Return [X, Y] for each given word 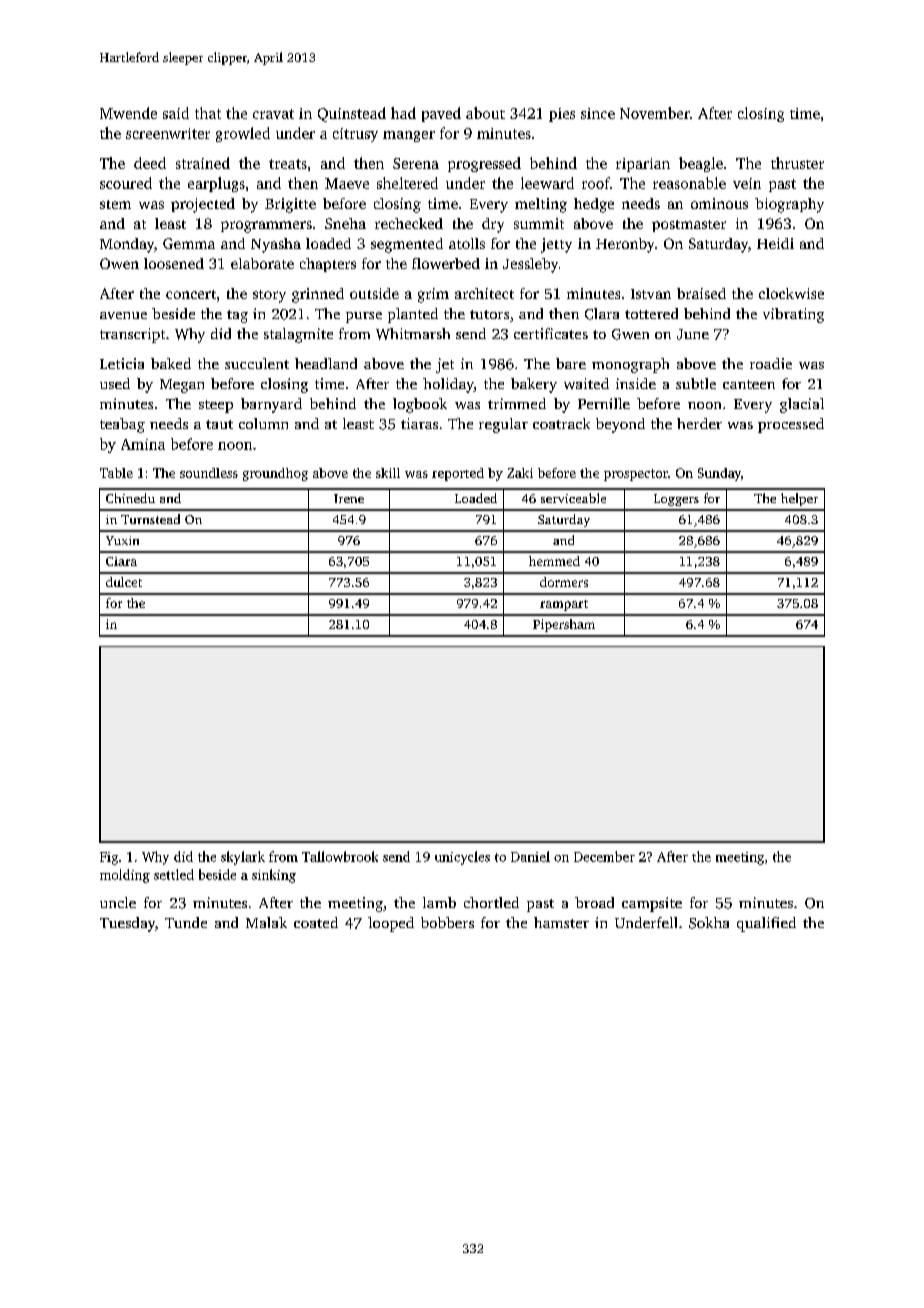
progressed [484, 164]
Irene [349, 498]
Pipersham [564, 625]
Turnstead [150, 519]
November [655, 113]
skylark [243, 858]
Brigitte [290, 205]
